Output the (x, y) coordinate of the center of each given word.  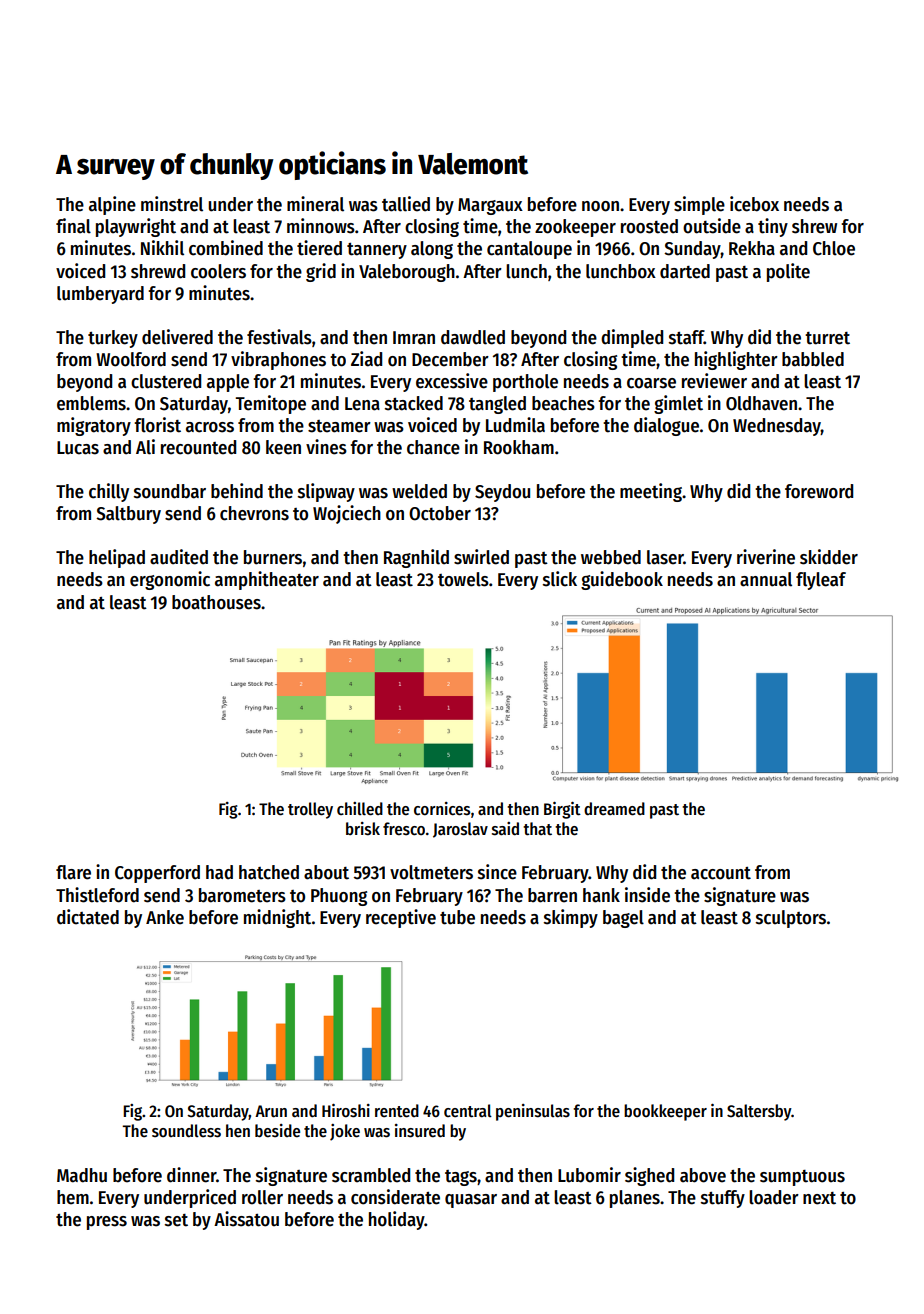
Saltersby (759, 1112)
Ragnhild (416, 558)
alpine (112, 205)
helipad (117, 558)
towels (463, 579)
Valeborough (407, 273)
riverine (766, 557)
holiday (397, 1220)
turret (827, 338)
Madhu (82, 1175)
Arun (271, 1111)
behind (237, 491)
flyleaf (821, 581)
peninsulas (533, 1112)
